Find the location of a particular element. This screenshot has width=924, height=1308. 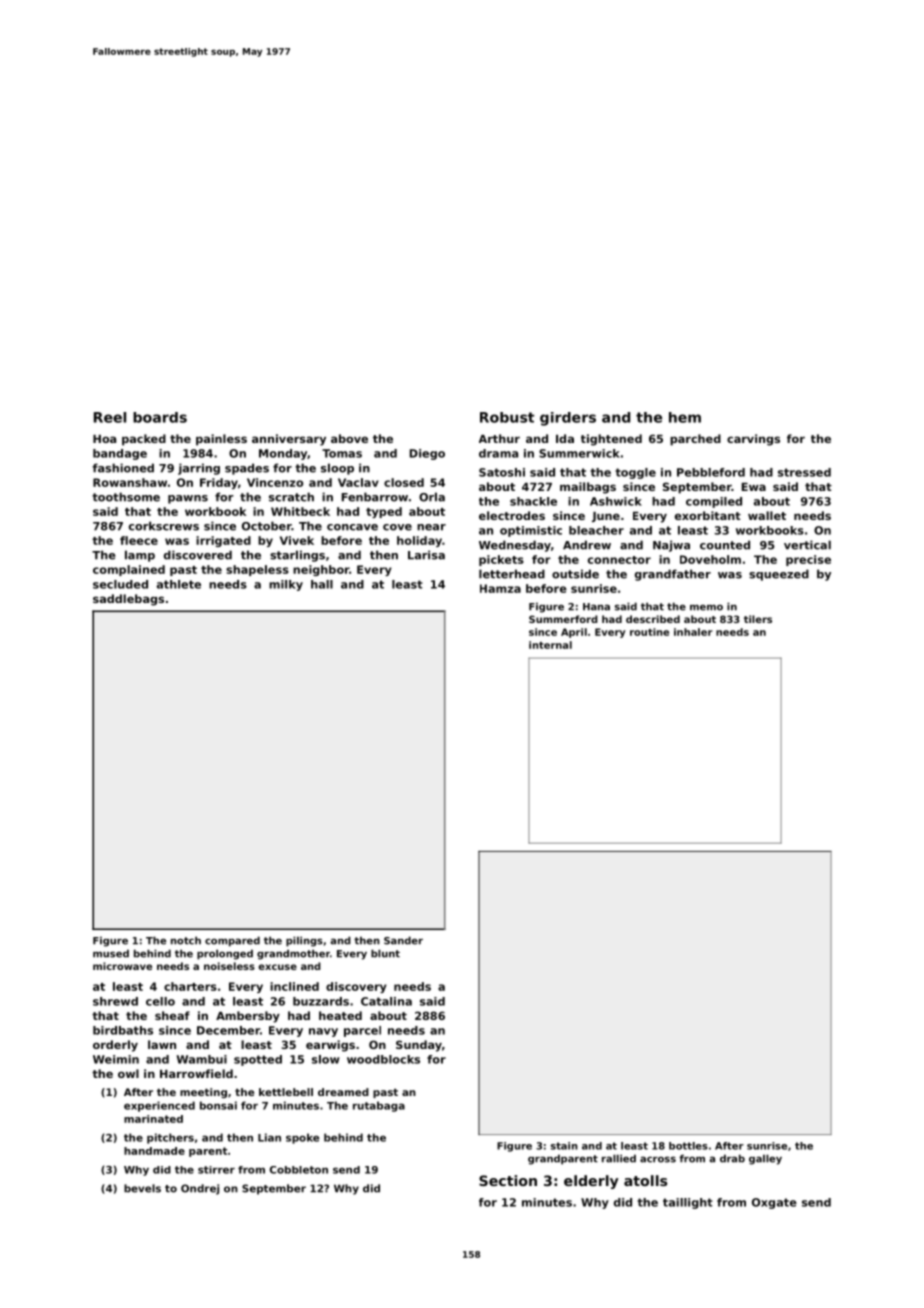

Ondrej is located at coordinates (200, 1189).
